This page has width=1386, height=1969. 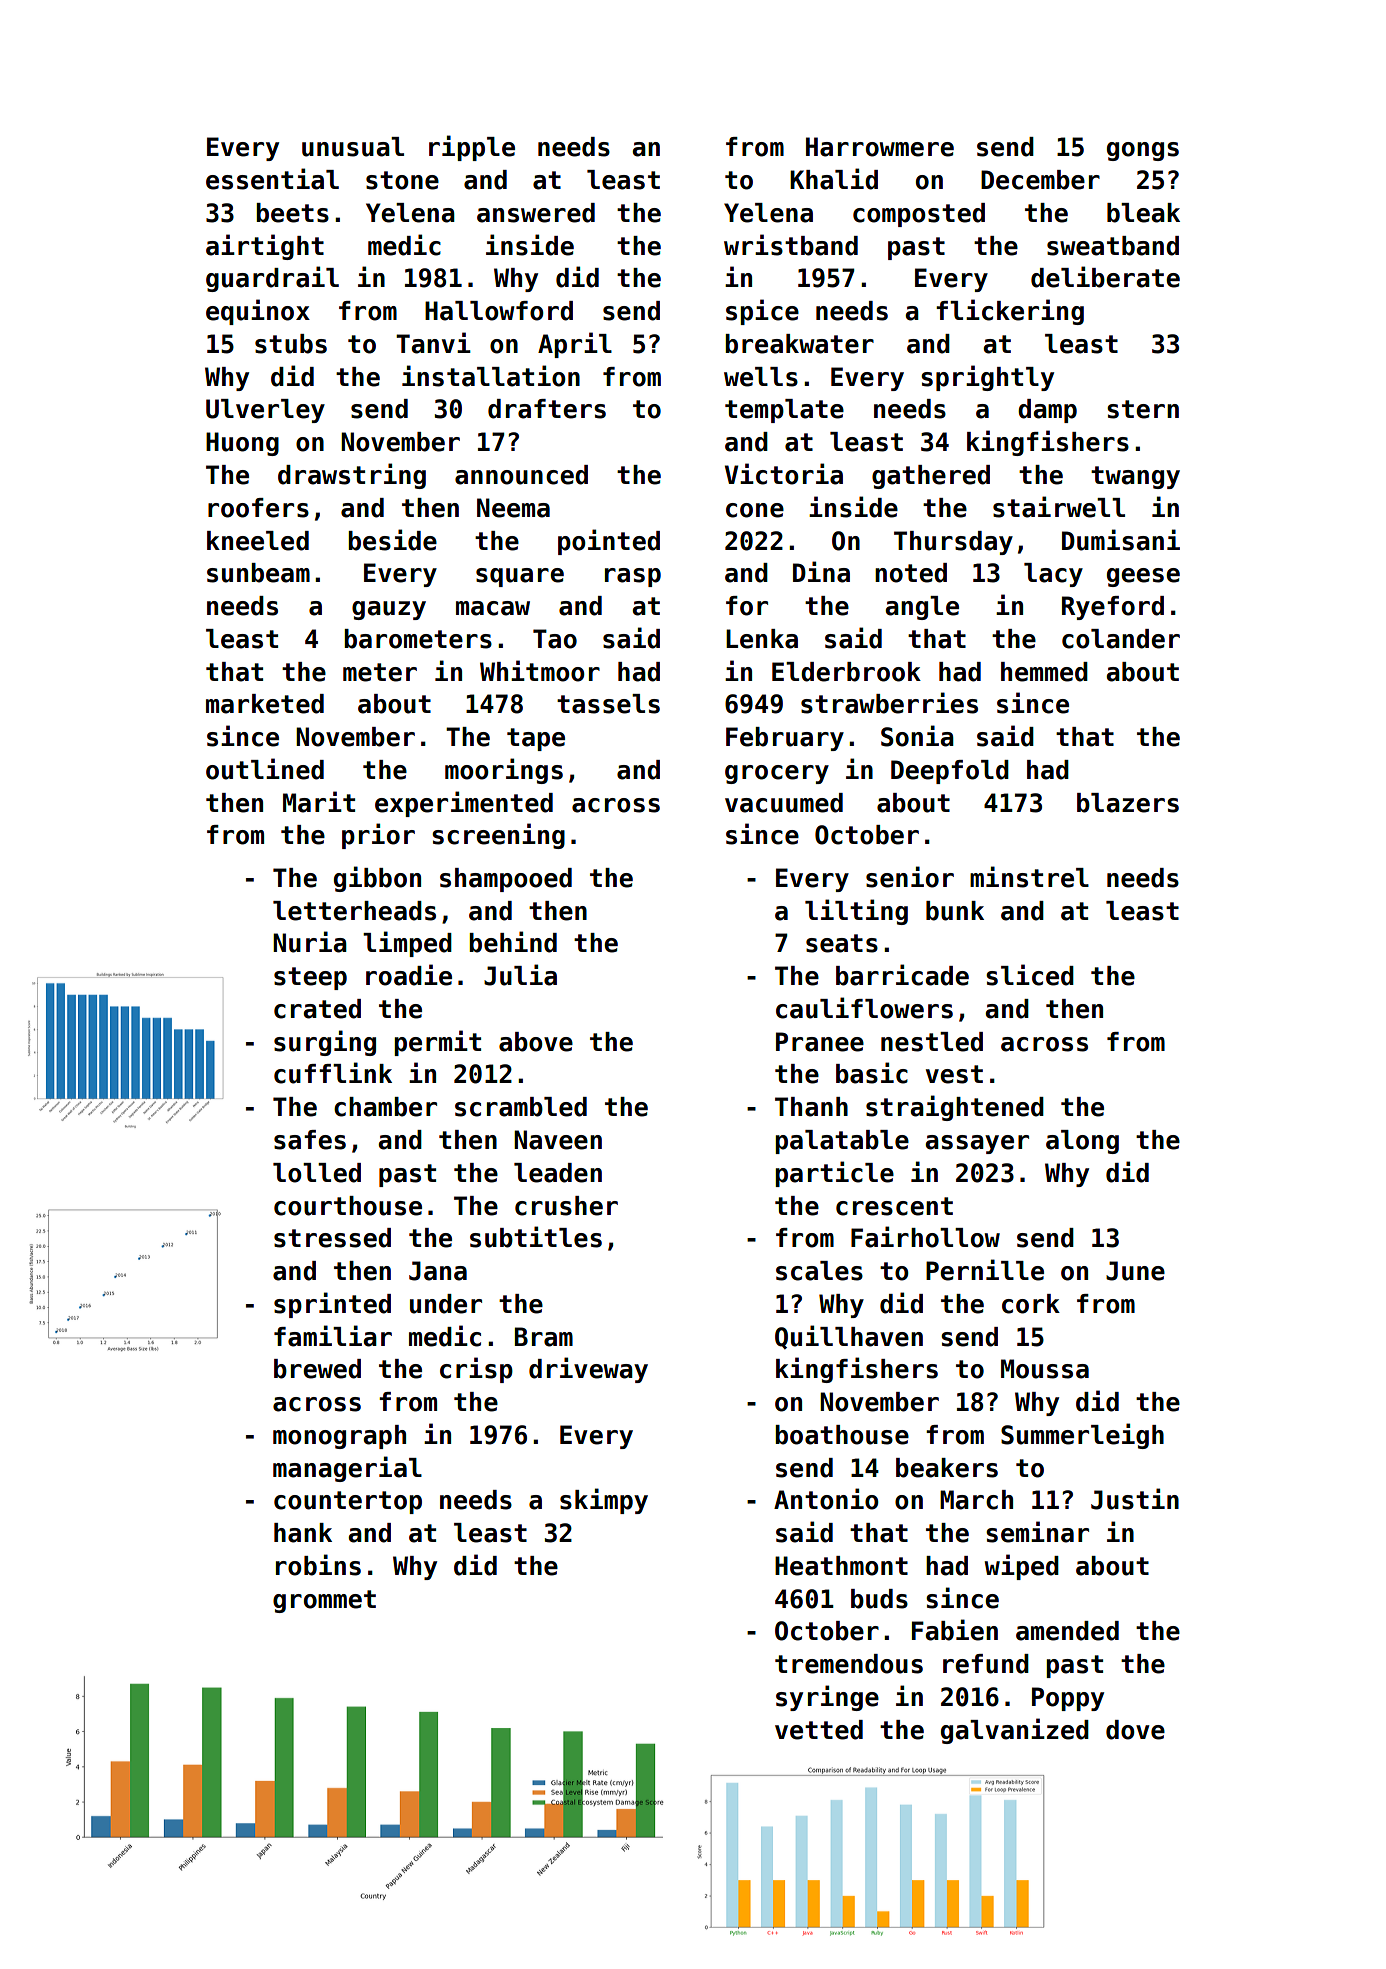 What do you see at coordinates (324, 1601) in the page?
I see `grommet` at bounding box center [324, 1601].
